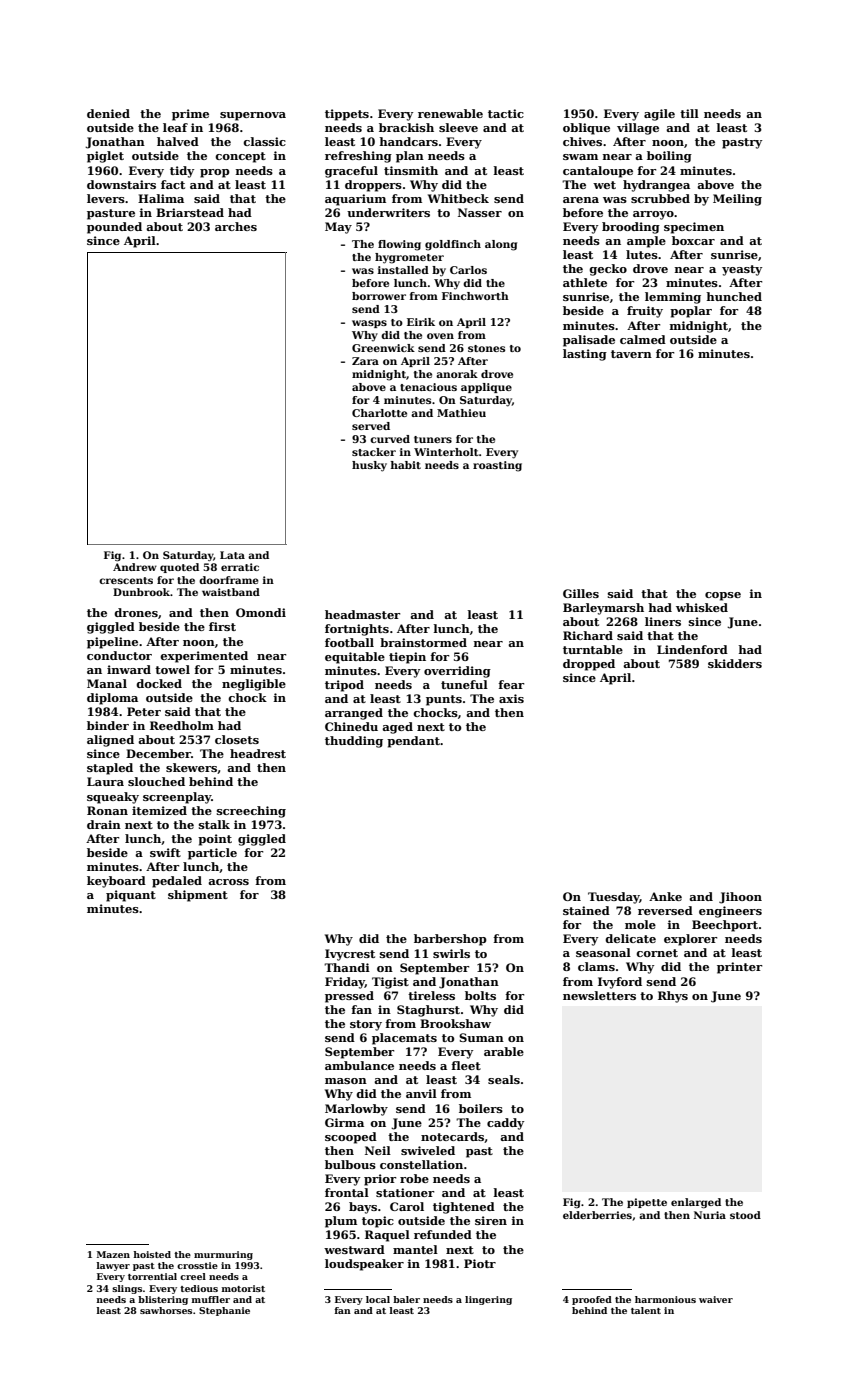 This screenshot has width=849, height=1400. What do you see at coordinates (740, 898) in the screenshot?
I see `Jihoon` at bounding box center [740, 898].
